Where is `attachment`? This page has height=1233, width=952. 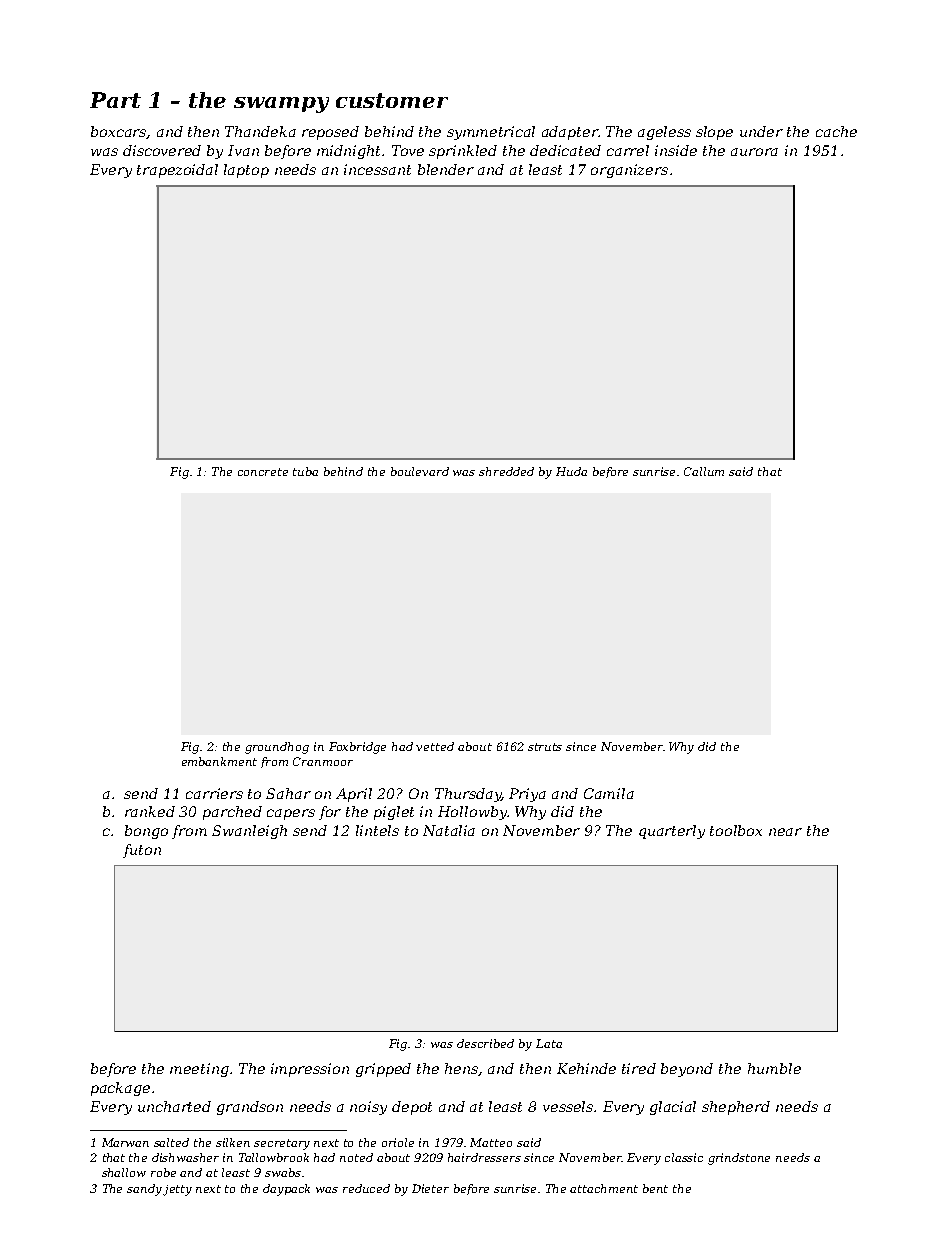
attachment is located at coordinates (604, 1188).
